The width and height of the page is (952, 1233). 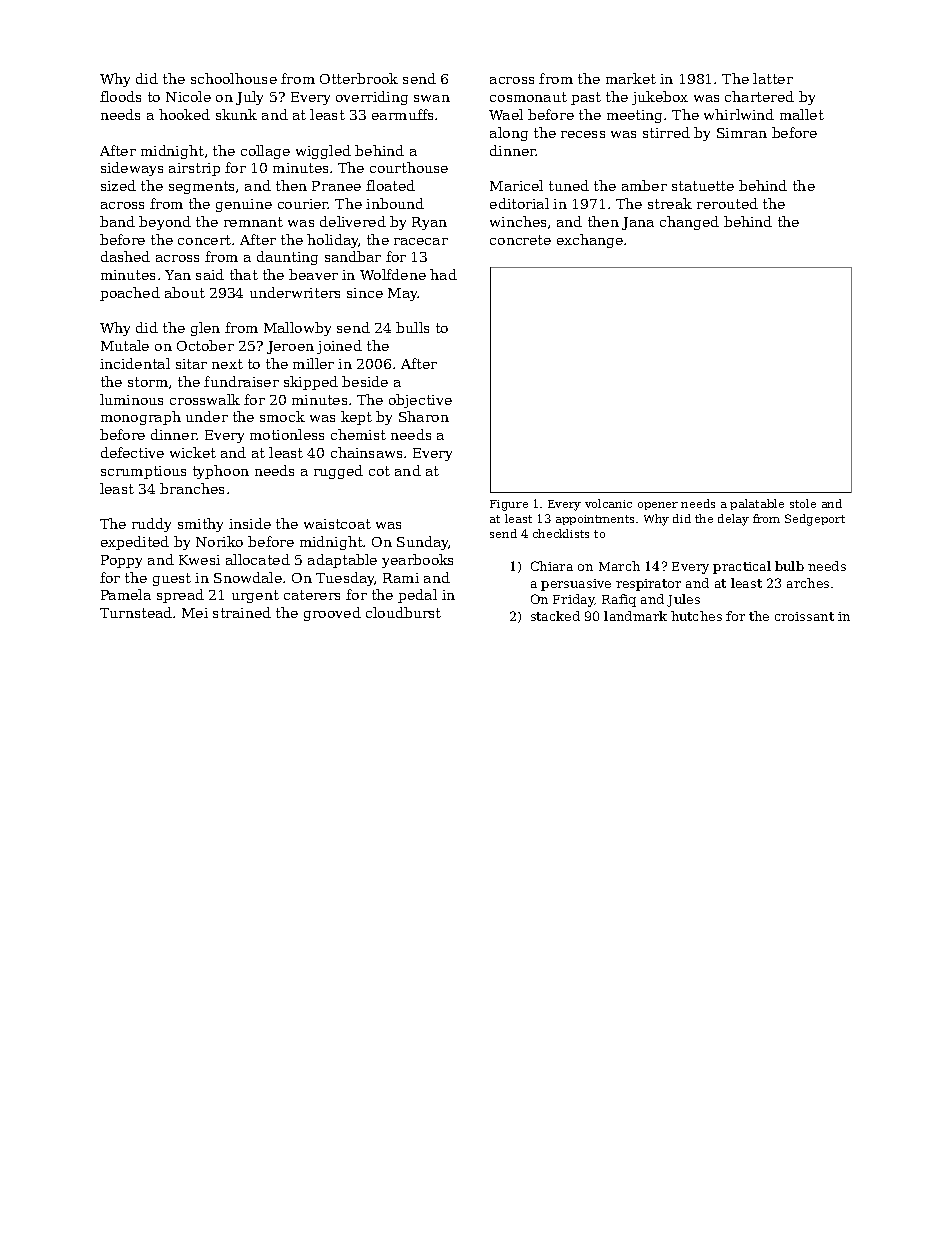 What do you see at coordinates (188, 96) in the page?
I see `Nicole` at bounding box center [188, 96].
